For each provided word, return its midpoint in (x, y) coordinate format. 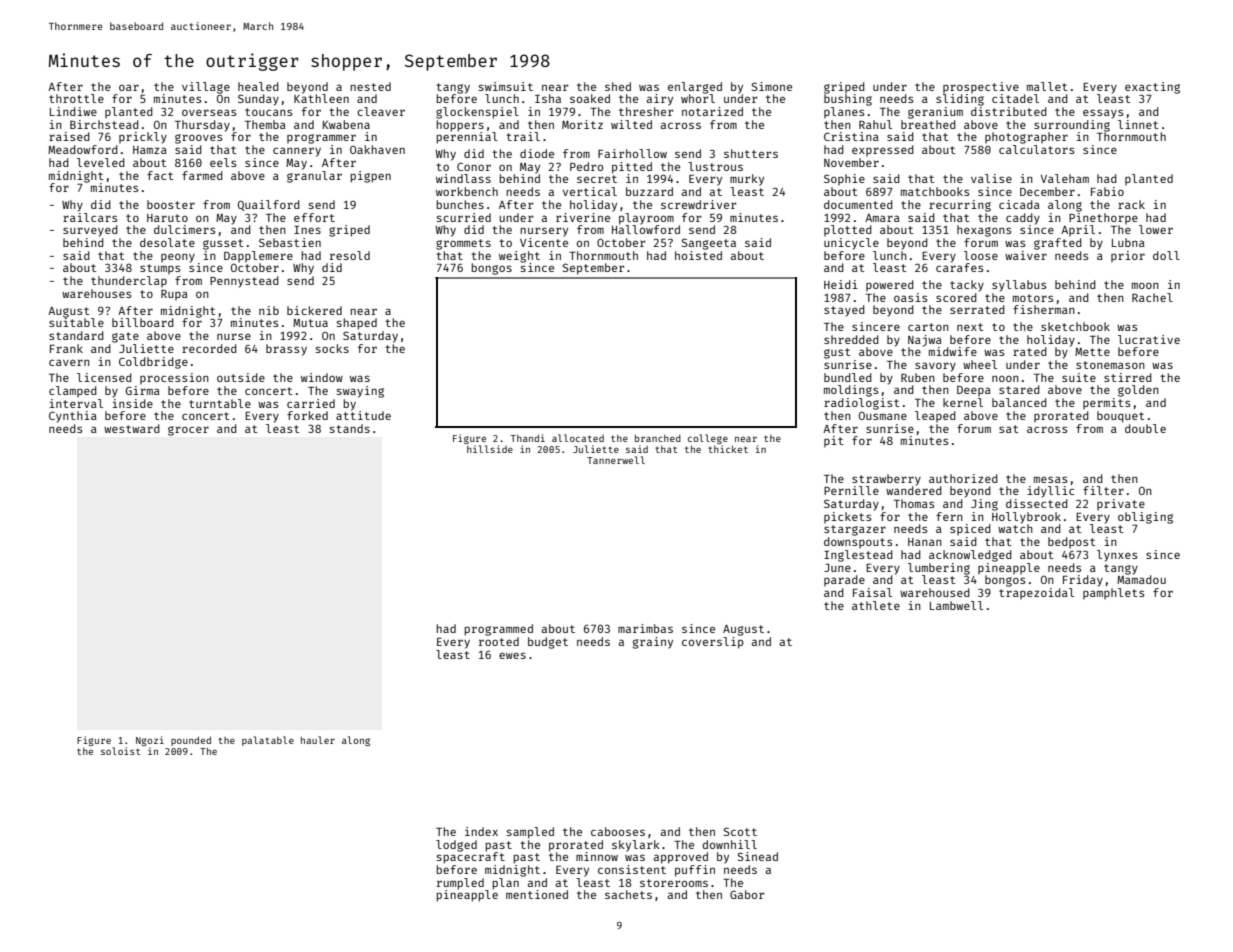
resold (350, 255)
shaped (357, 324)
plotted (848, 230)
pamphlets (1113, 593)
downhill (729, 844)
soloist (120, 751)
